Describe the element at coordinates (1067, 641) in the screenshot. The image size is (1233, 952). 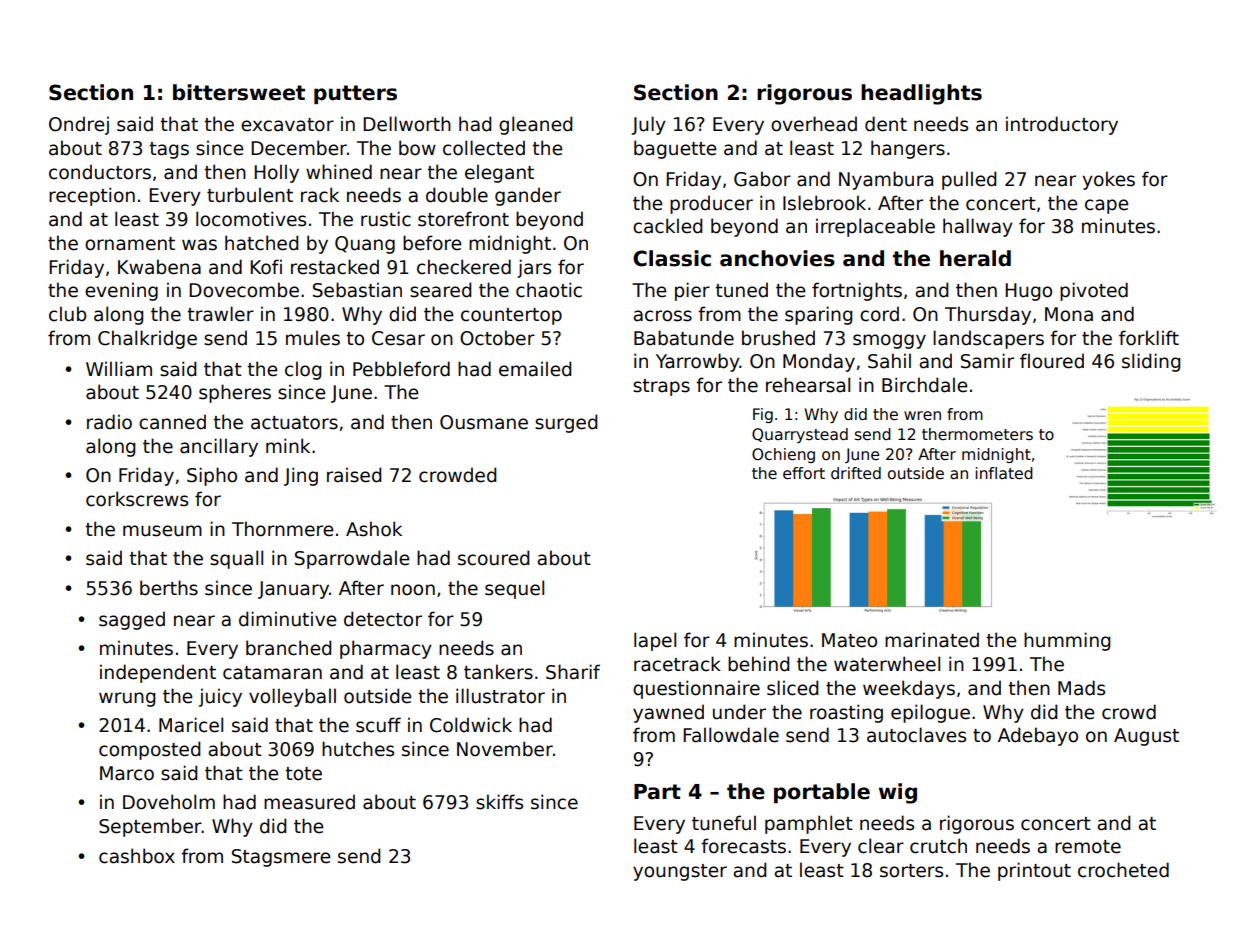
I see `humming` at that location.
